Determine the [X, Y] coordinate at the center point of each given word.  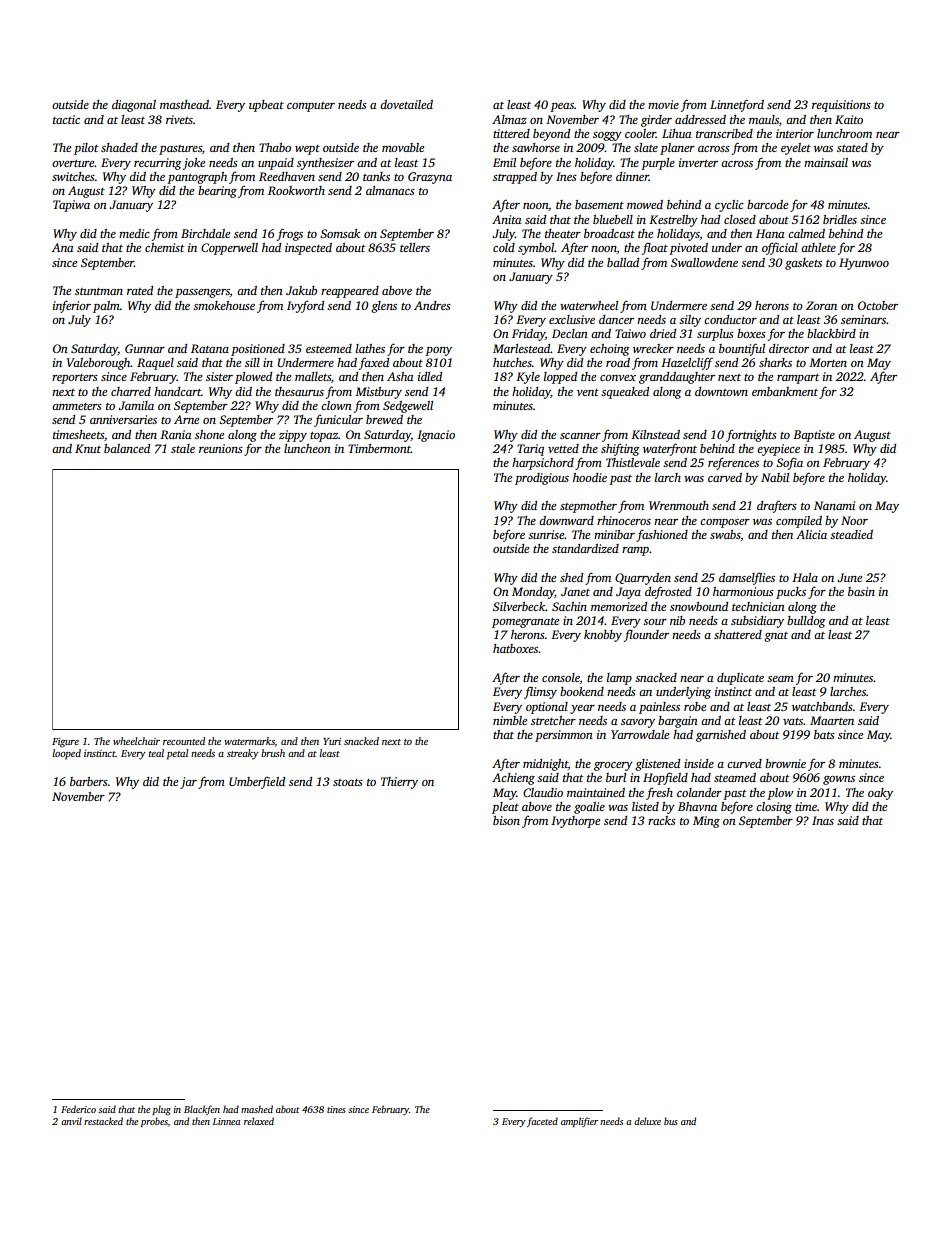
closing [774, 808]
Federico [78, 1109]
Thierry [399, 783]
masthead [184, 104]
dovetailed [406, 104]
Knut [88, 448]
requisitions [841, 106]
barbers [89, 781]
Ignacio [436, 436]
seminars [864, 319]
